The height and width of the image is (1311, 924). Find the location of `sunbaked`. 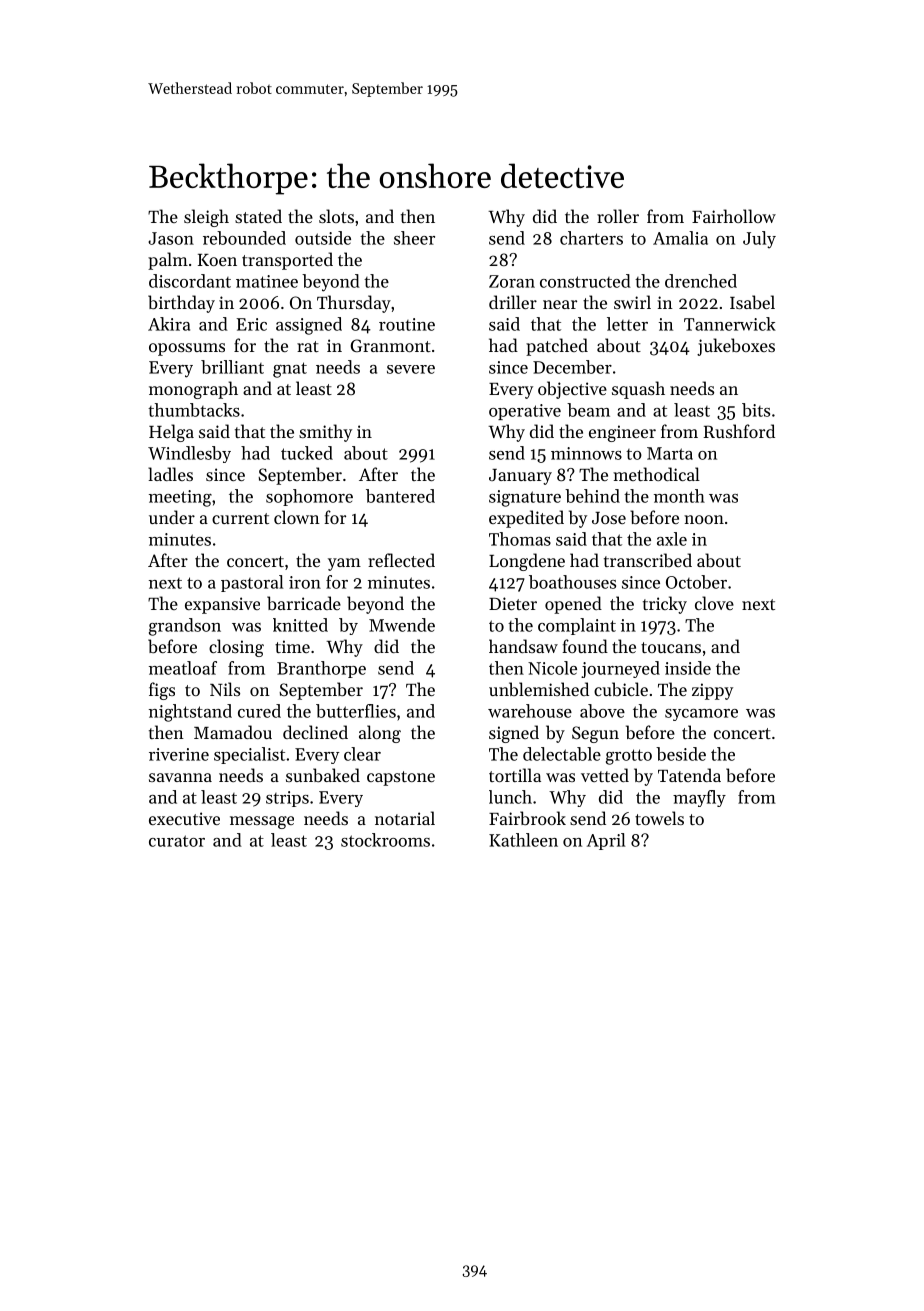

sunbaked is located at coordinates (323, 775).
